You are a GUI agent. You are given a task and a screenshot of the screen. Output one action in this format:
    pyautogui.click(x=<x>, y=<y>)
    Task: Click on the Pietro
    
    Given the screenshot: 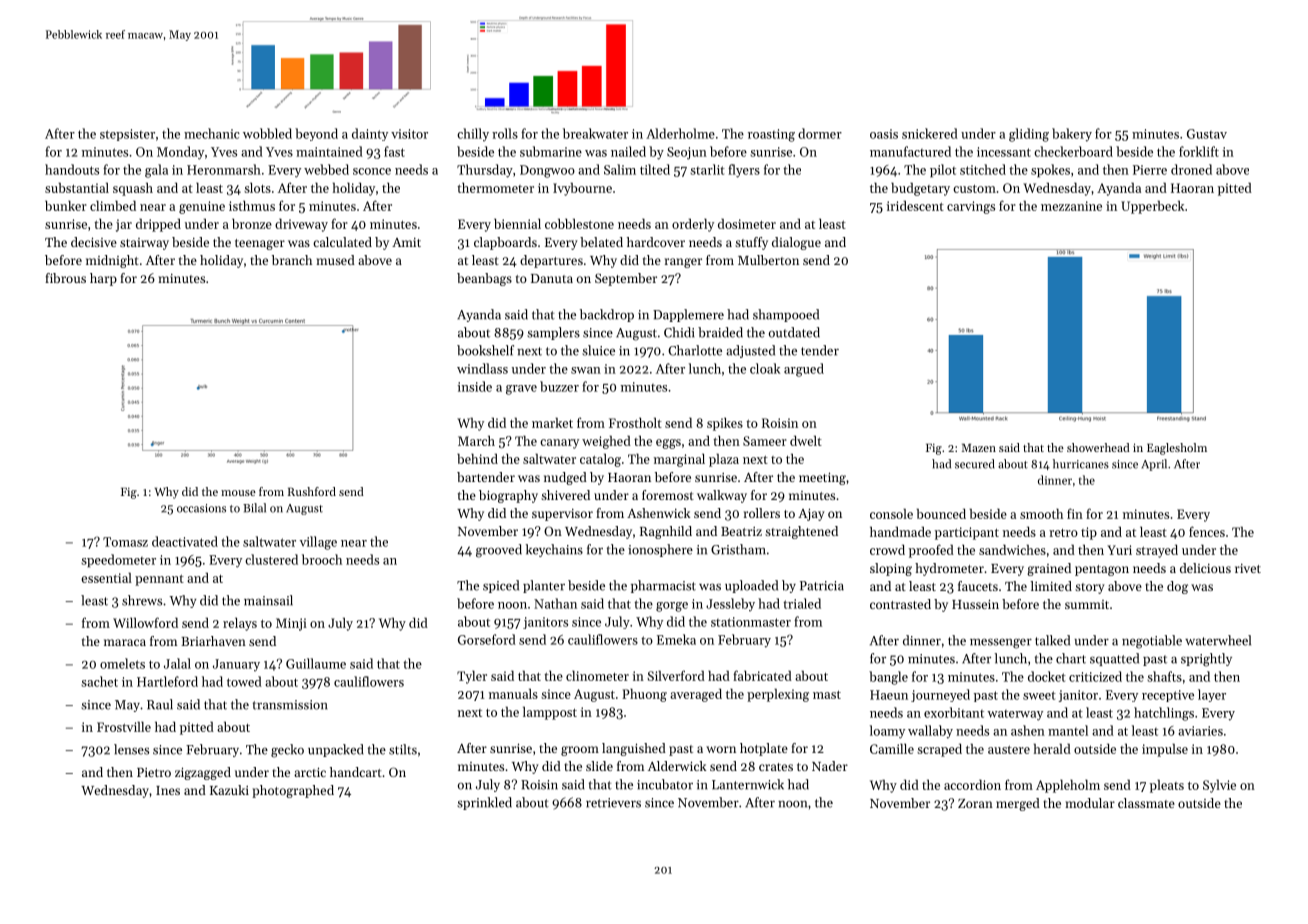 What is the action you would take?
    pyautogui.click(x=154, y=772)
